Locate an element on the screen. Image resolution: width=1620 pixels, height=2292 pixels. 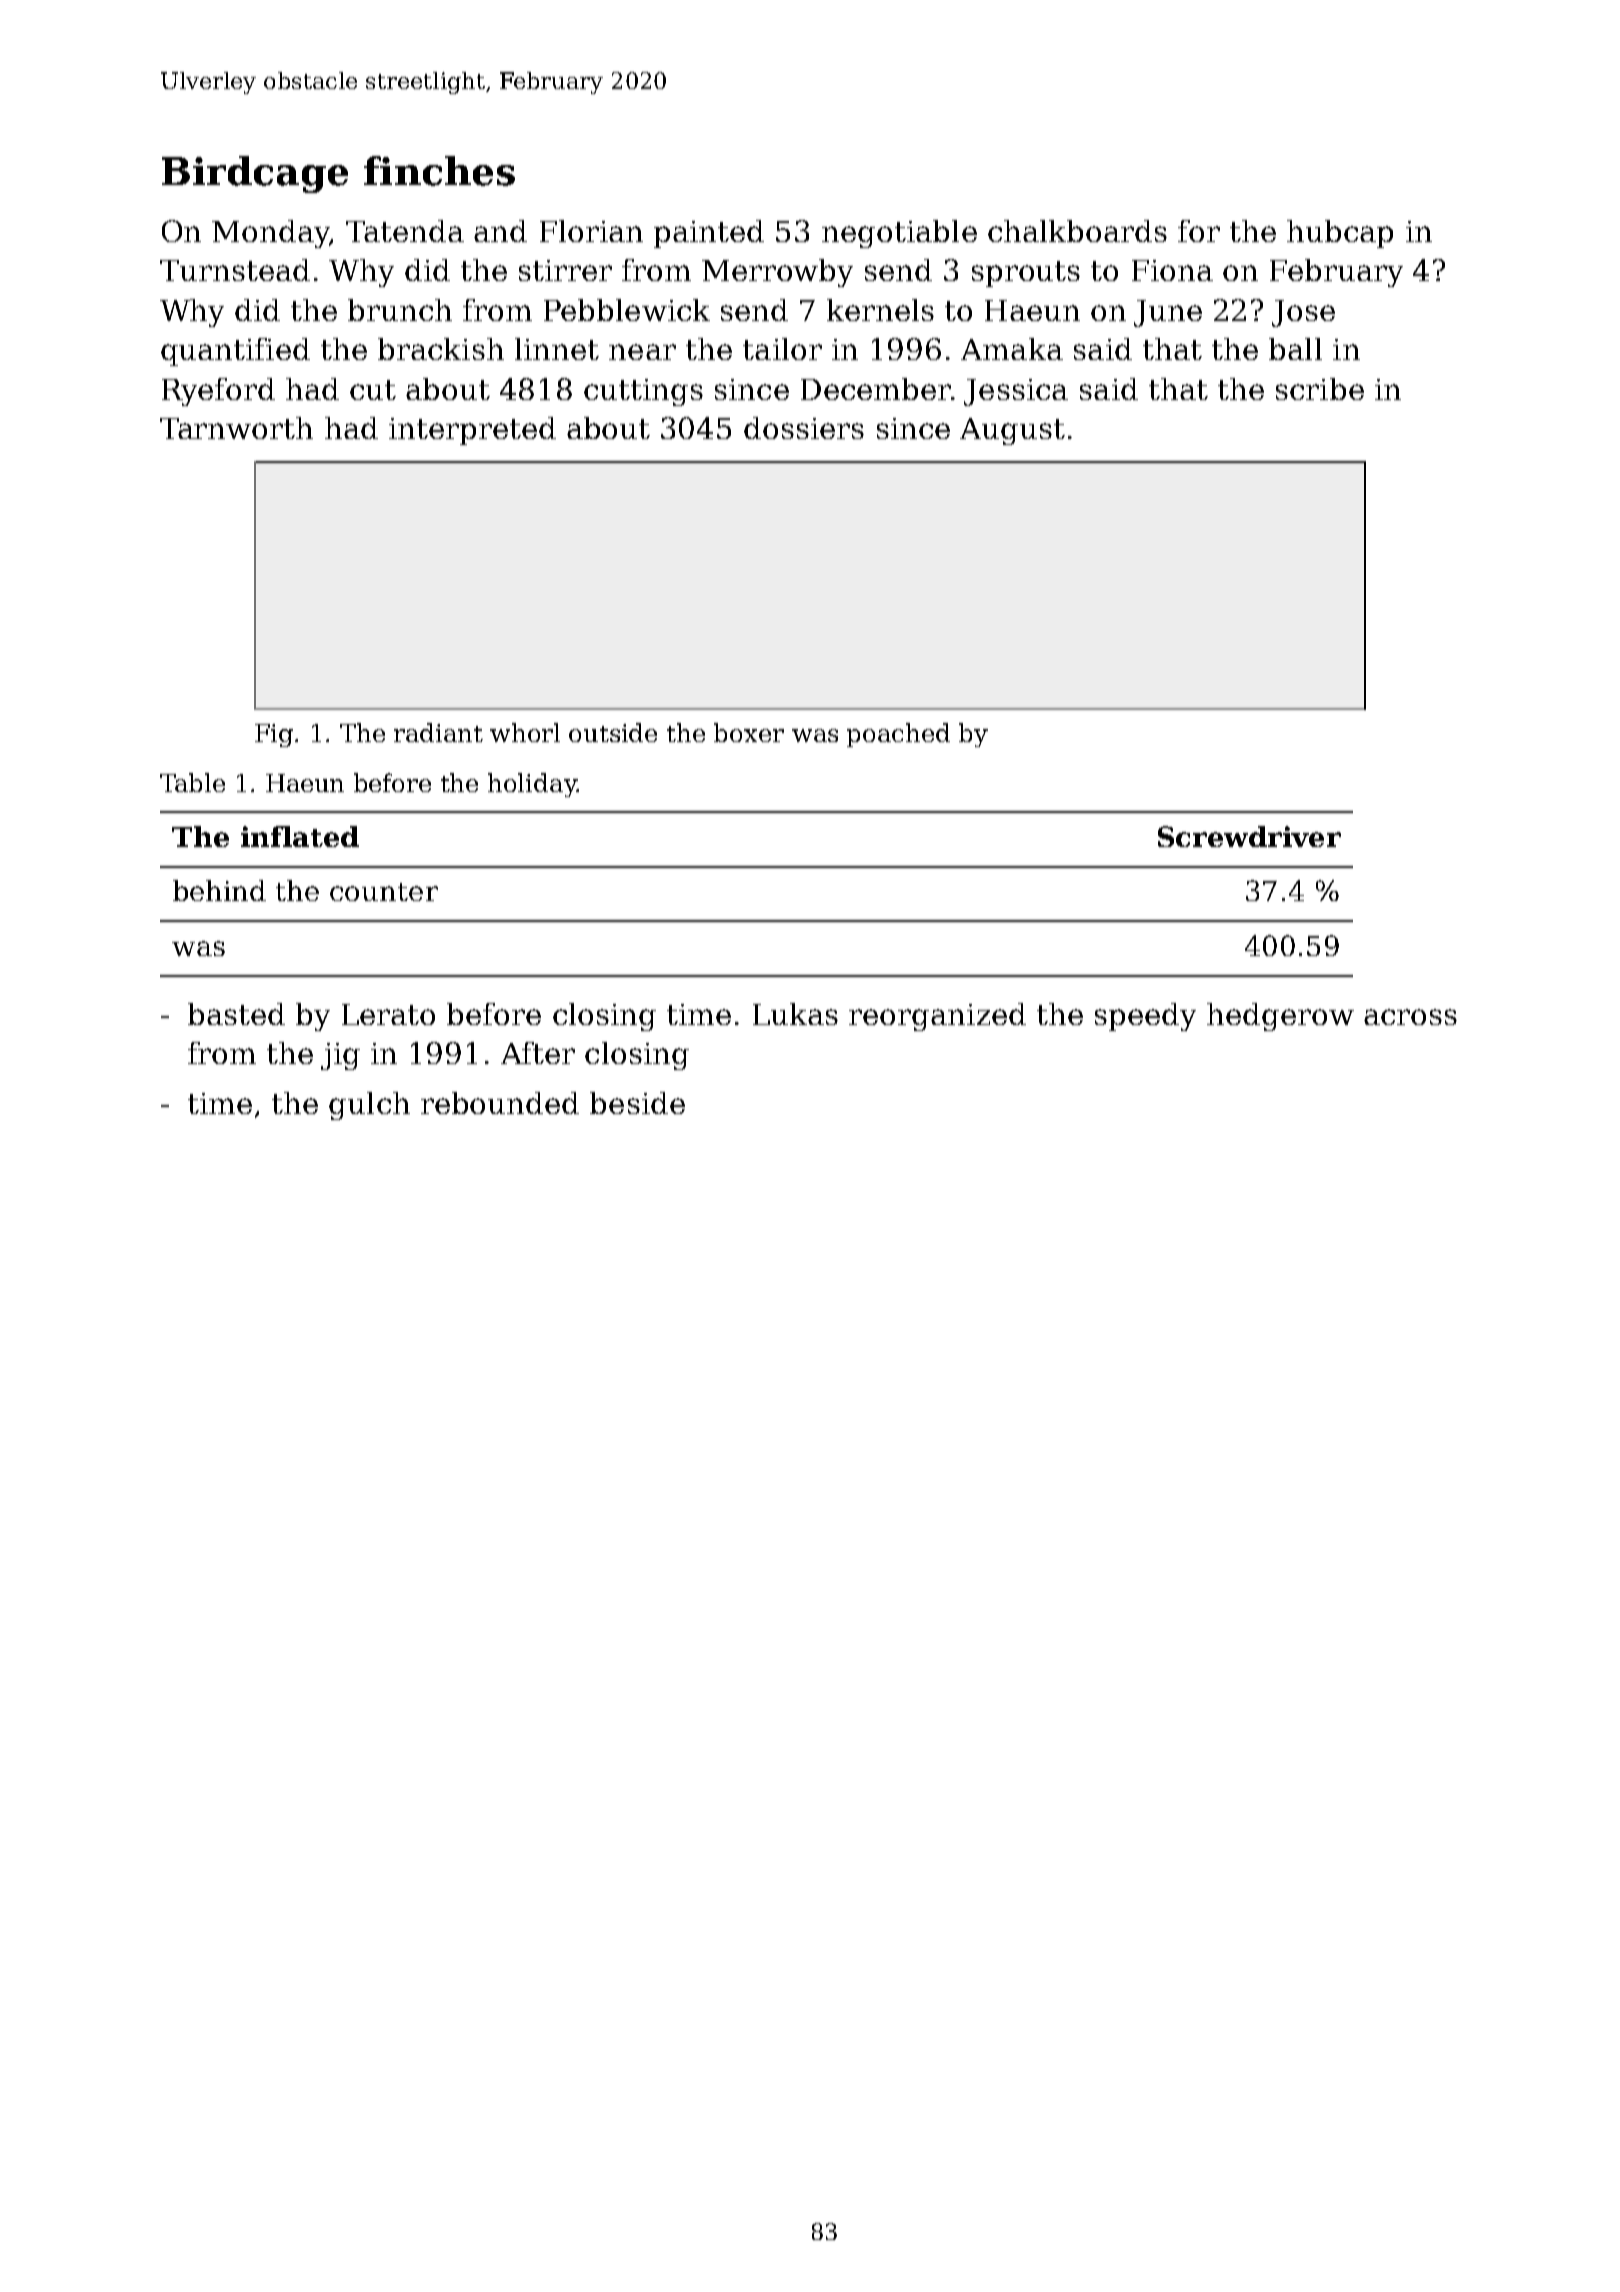
Jose is located at coordinates (1303, 313).
